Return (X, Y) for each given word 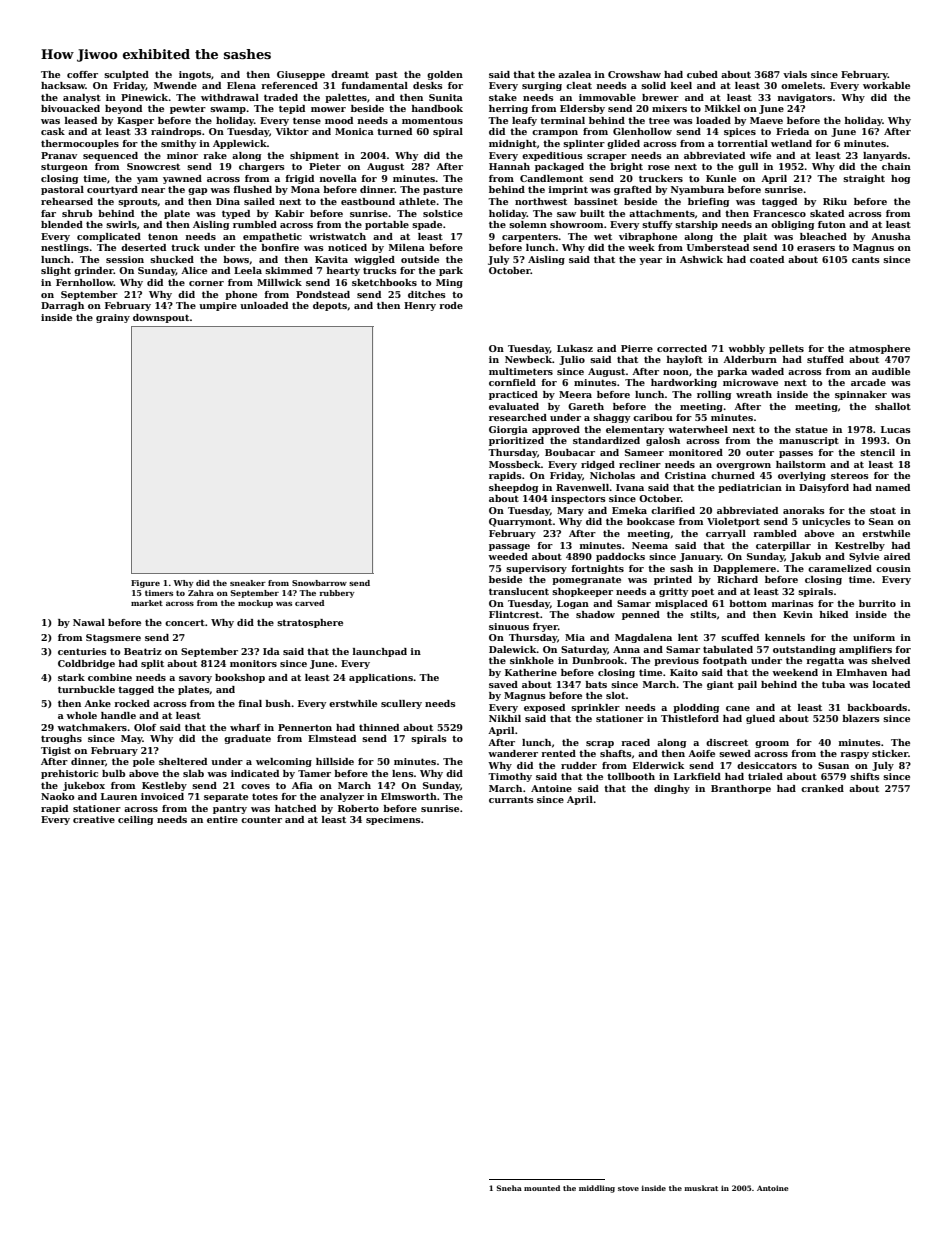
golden (445, 75)
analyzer (342, 797)
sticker (890, 753)
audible (891, 371)
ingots (195, 75)
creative (94, 819)
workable (886, 85)
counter (261, 819)
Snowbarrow (319, 583)
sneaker (248, 583)
